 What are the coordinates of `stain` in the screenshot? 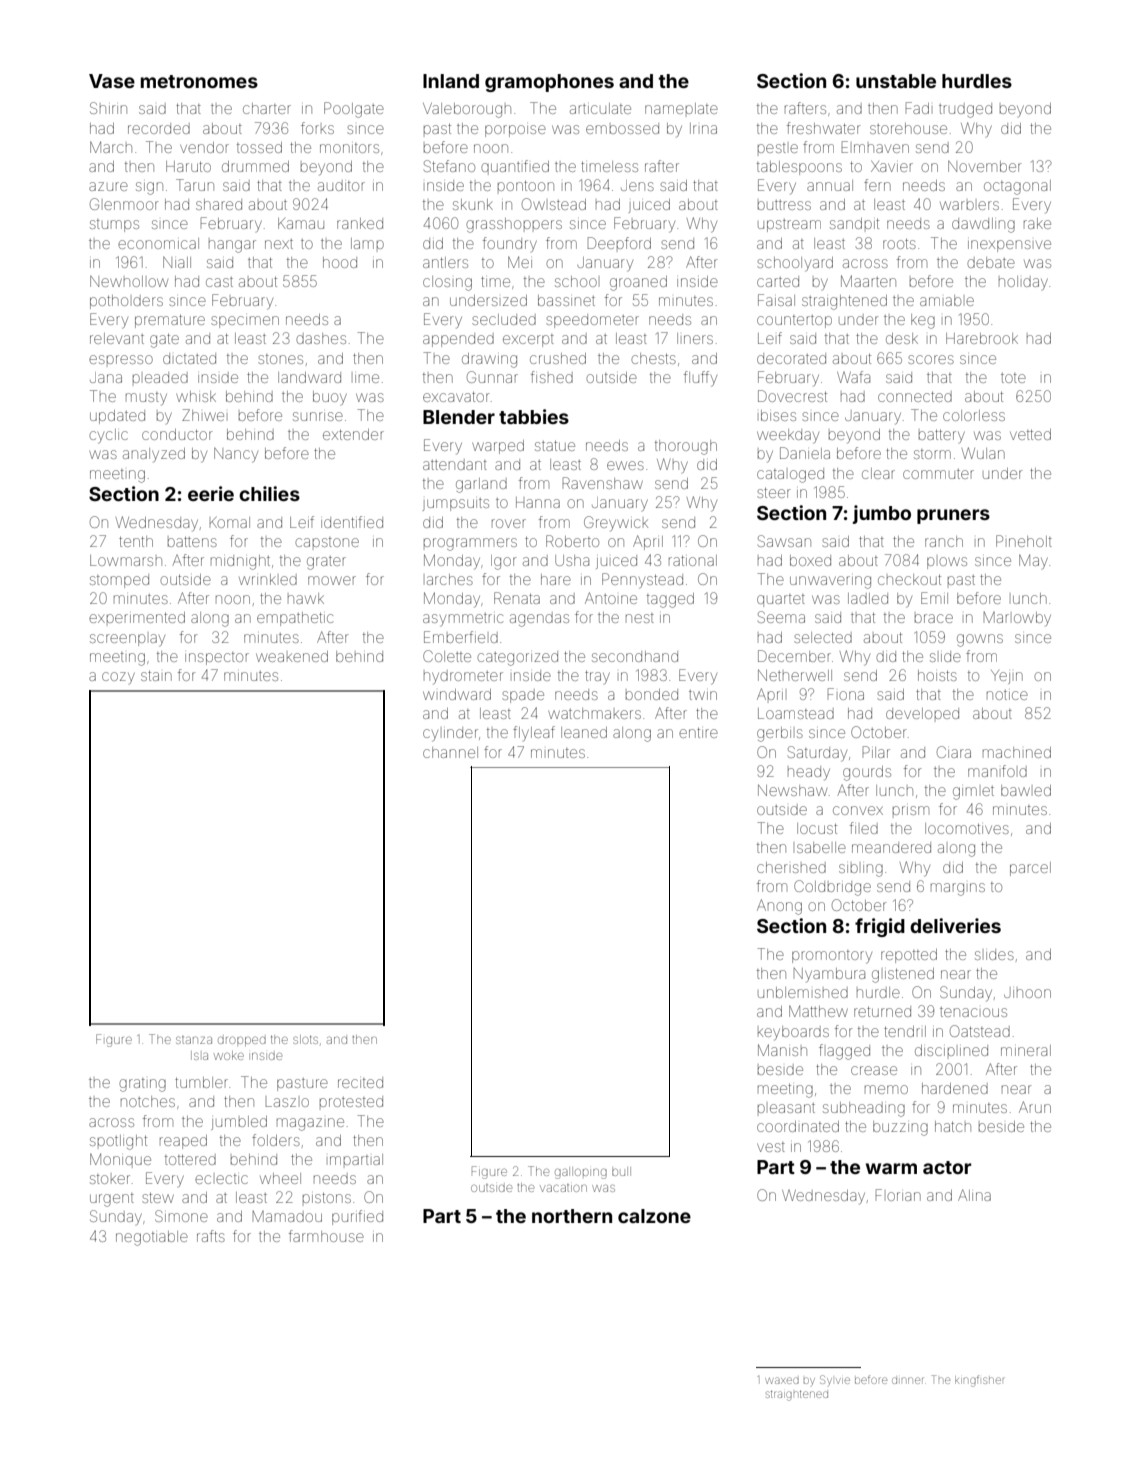 It's located at (156, 675).
